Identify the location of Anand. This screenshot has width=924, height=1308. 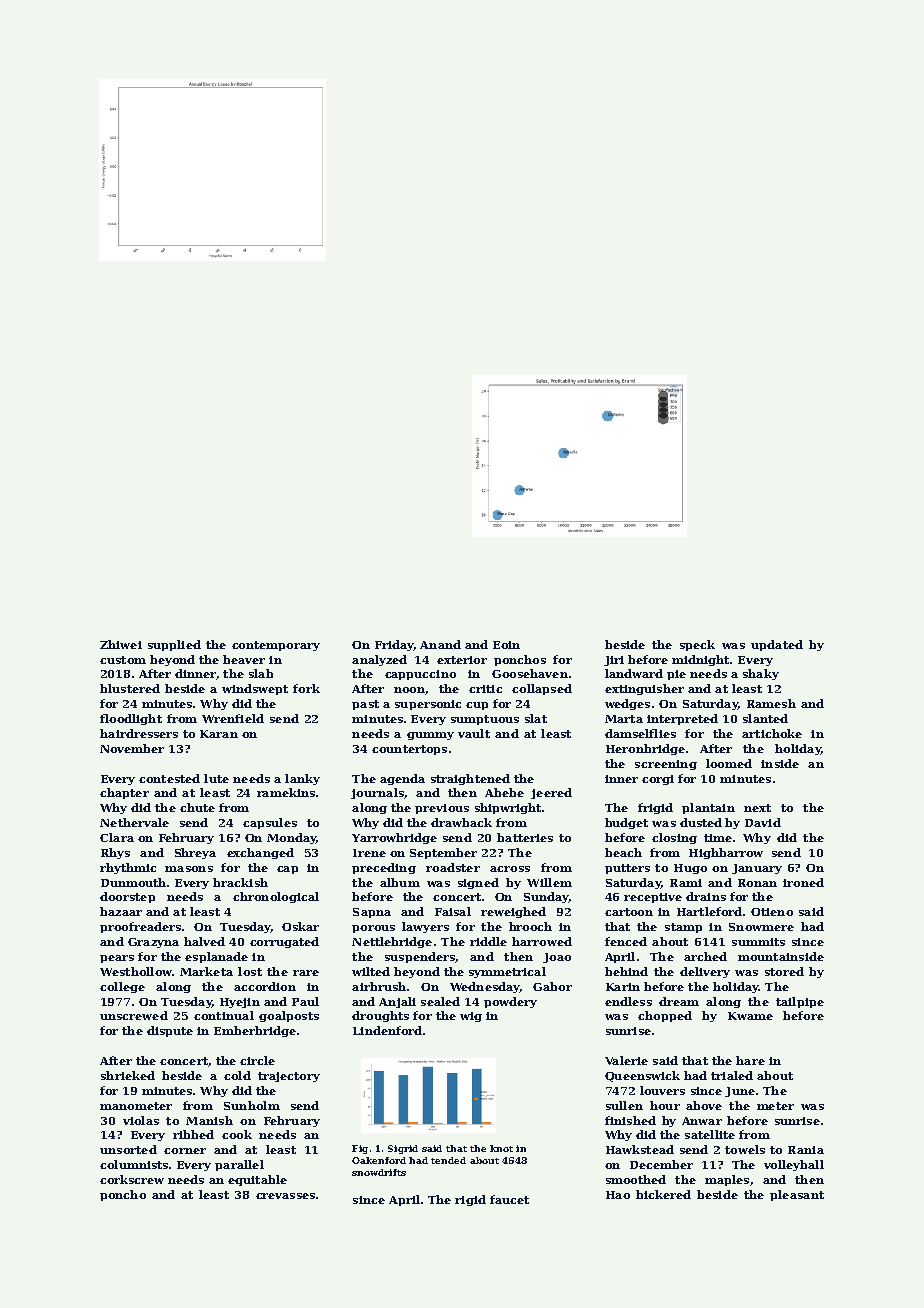
(440, 644).
